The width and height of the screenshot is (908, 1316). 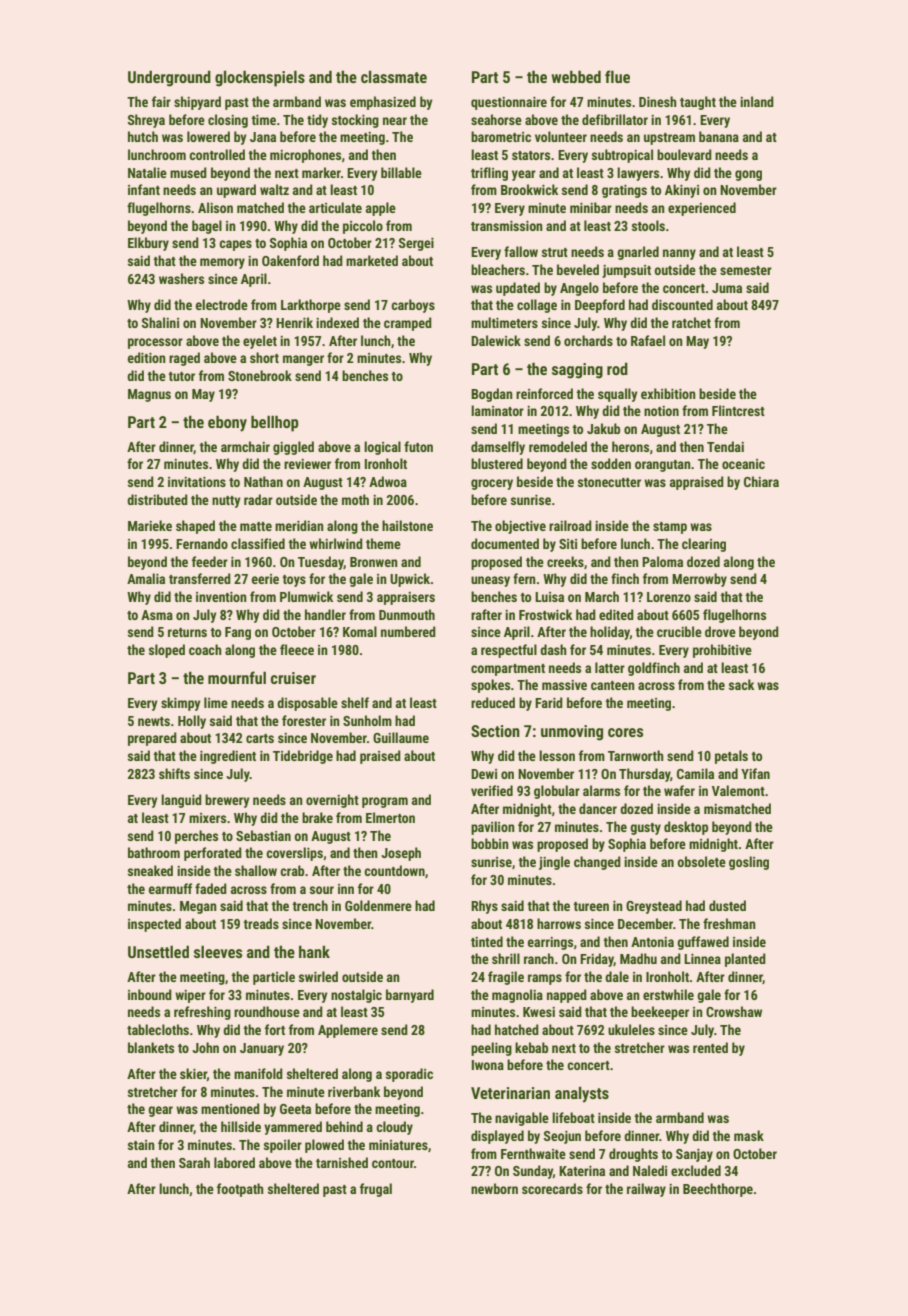 I want to click on planted, so click(x=745, y=960).
